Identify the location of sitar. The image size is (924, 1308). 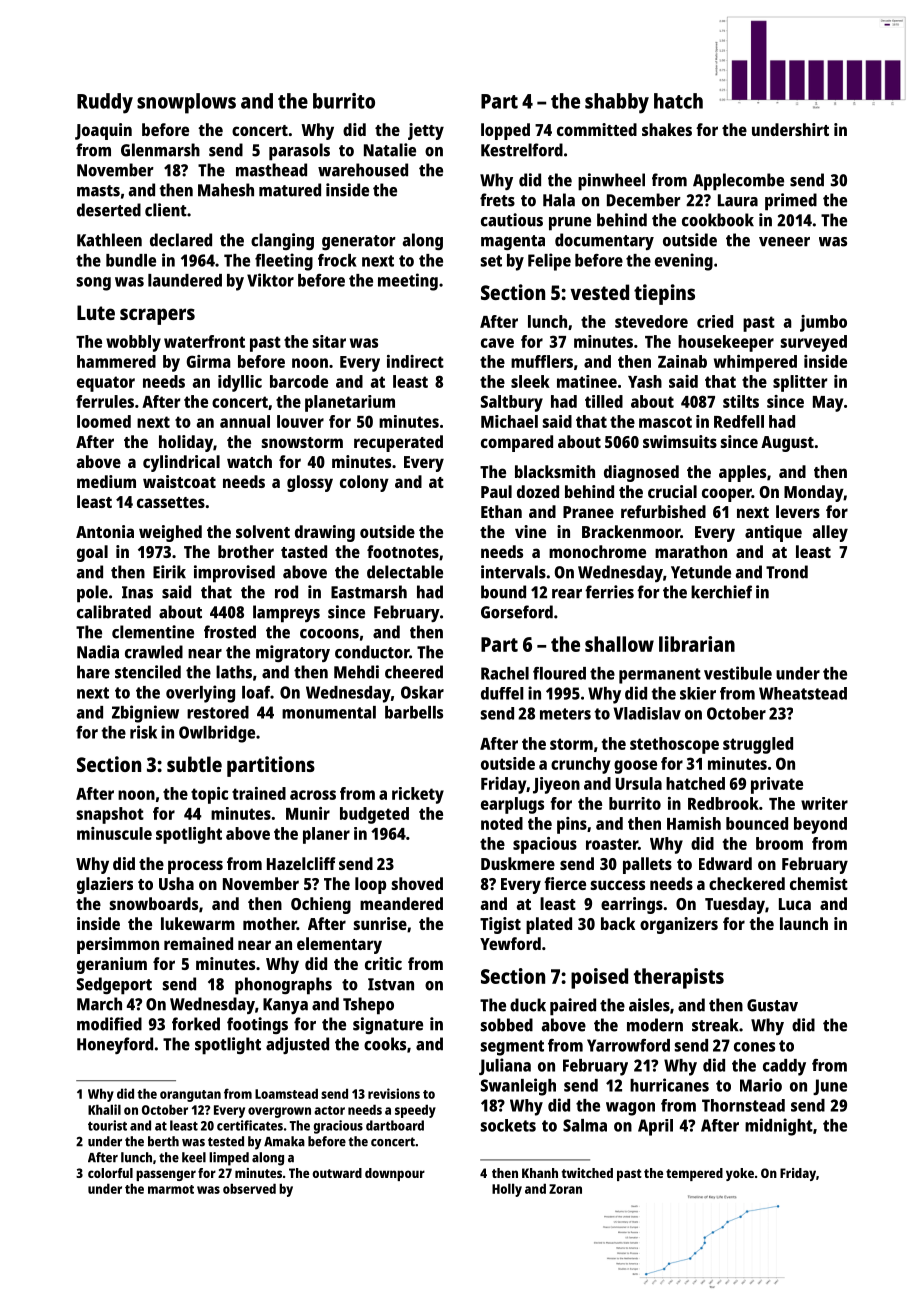
(329, 341).
